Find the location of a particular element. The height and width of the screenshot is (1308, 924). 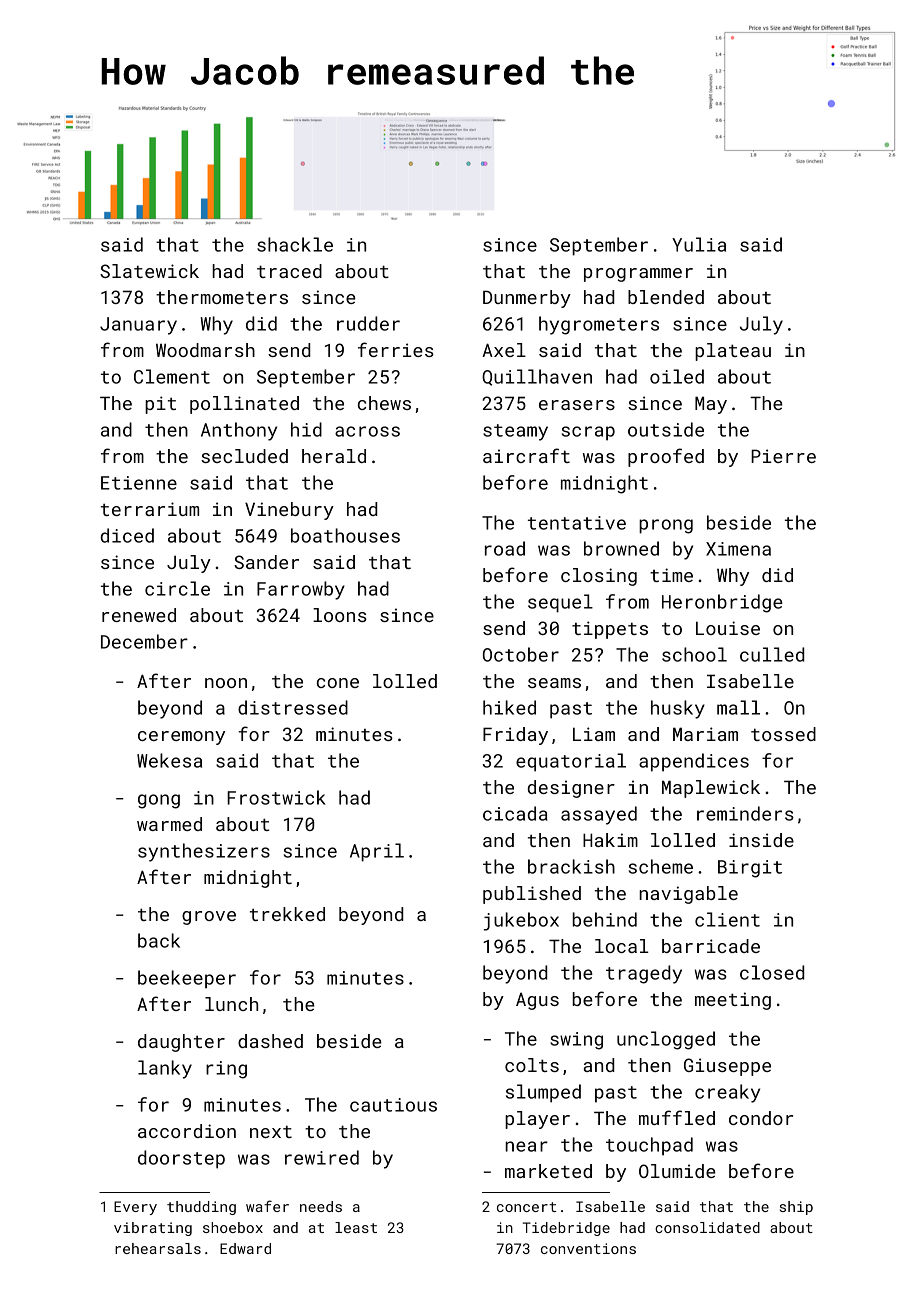

Yulia is located at coordinates (699, 244).
